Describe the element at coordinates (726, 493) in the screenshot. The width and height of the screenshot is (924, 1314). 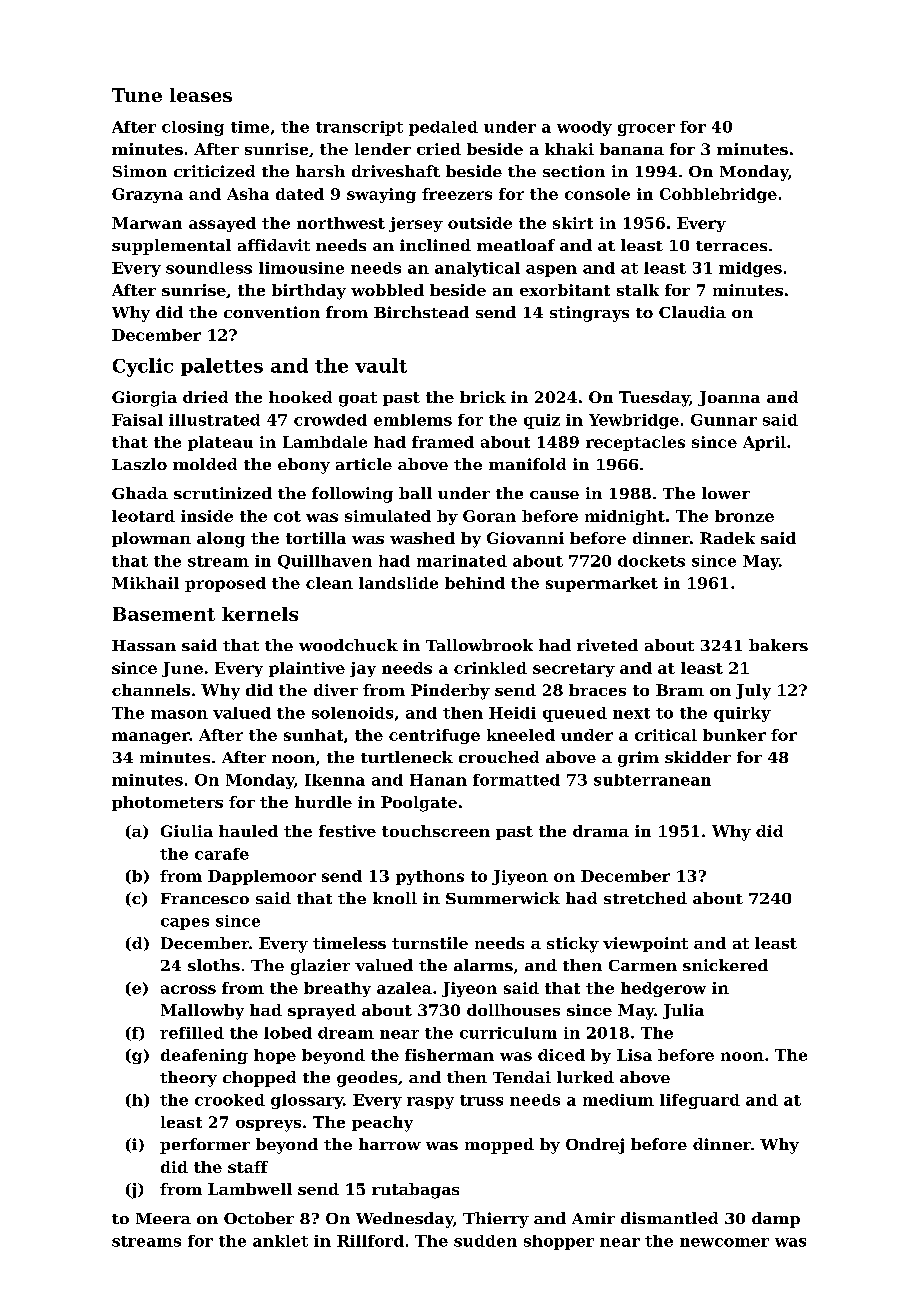
I see `lower` at that location.
